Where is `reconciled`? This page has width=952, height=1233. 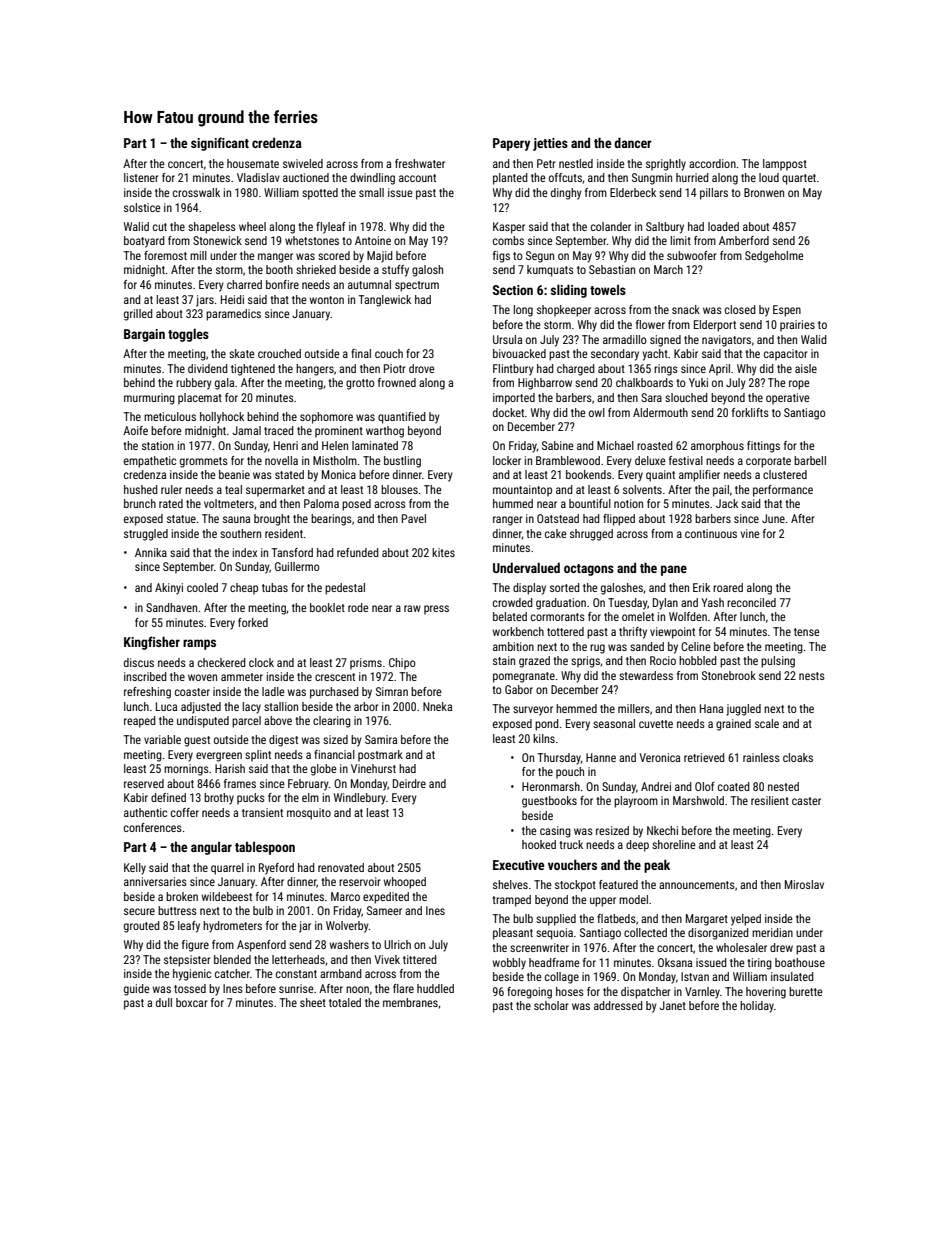 reconciled is located at coordinates (751, 602).
